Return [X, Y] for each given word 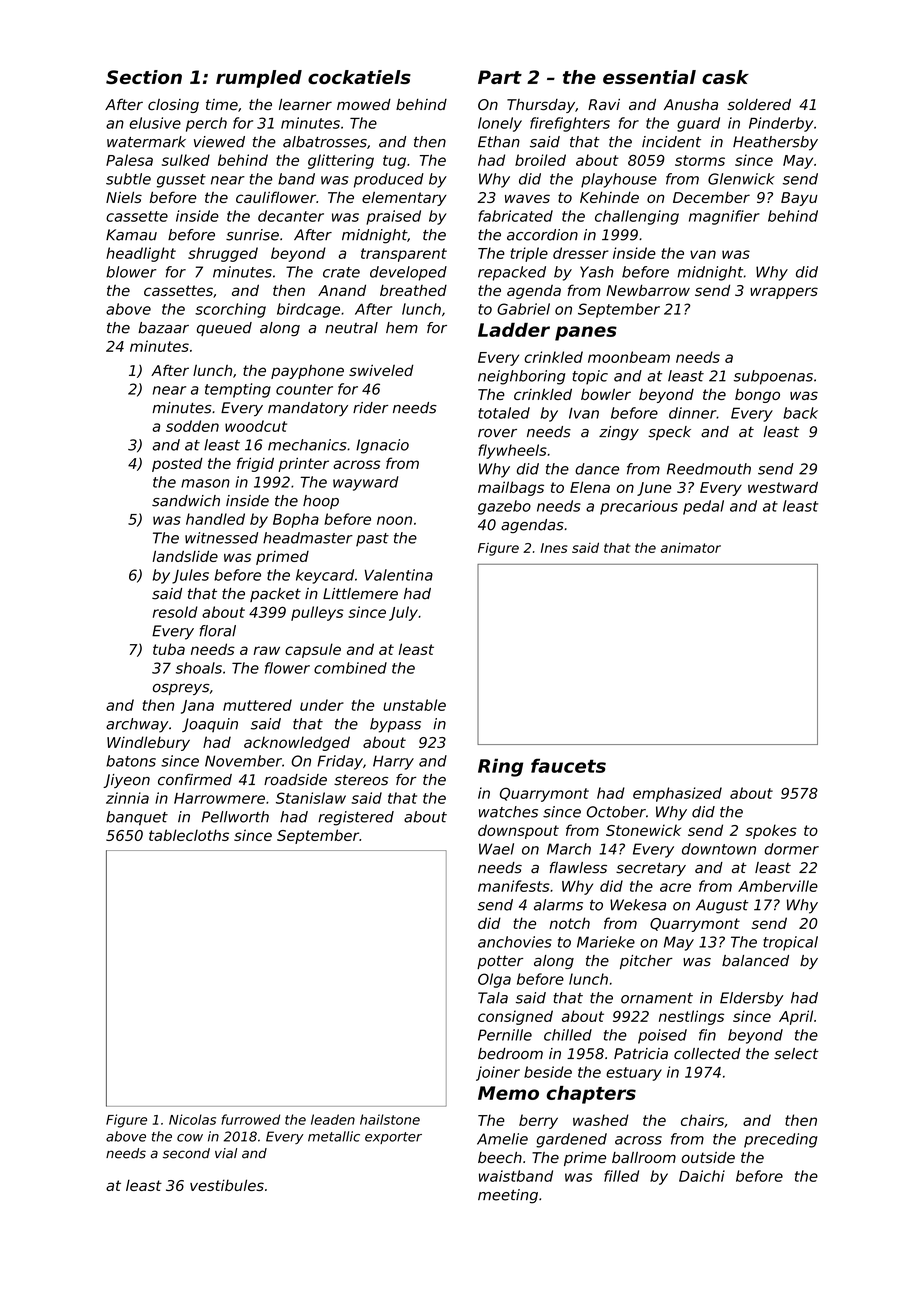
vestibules [227, 1185]
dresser [581, 253]
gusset [181, 181]
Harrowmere [219, 798]
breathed [413, 290]
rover [497, 433]
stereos [361, 780]
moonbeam [629, 357]
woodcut [256, 426]
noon [394, 520]
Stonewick [643, 830]
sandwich [186, 501]
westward [783, 487]
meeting [508, 1196]
